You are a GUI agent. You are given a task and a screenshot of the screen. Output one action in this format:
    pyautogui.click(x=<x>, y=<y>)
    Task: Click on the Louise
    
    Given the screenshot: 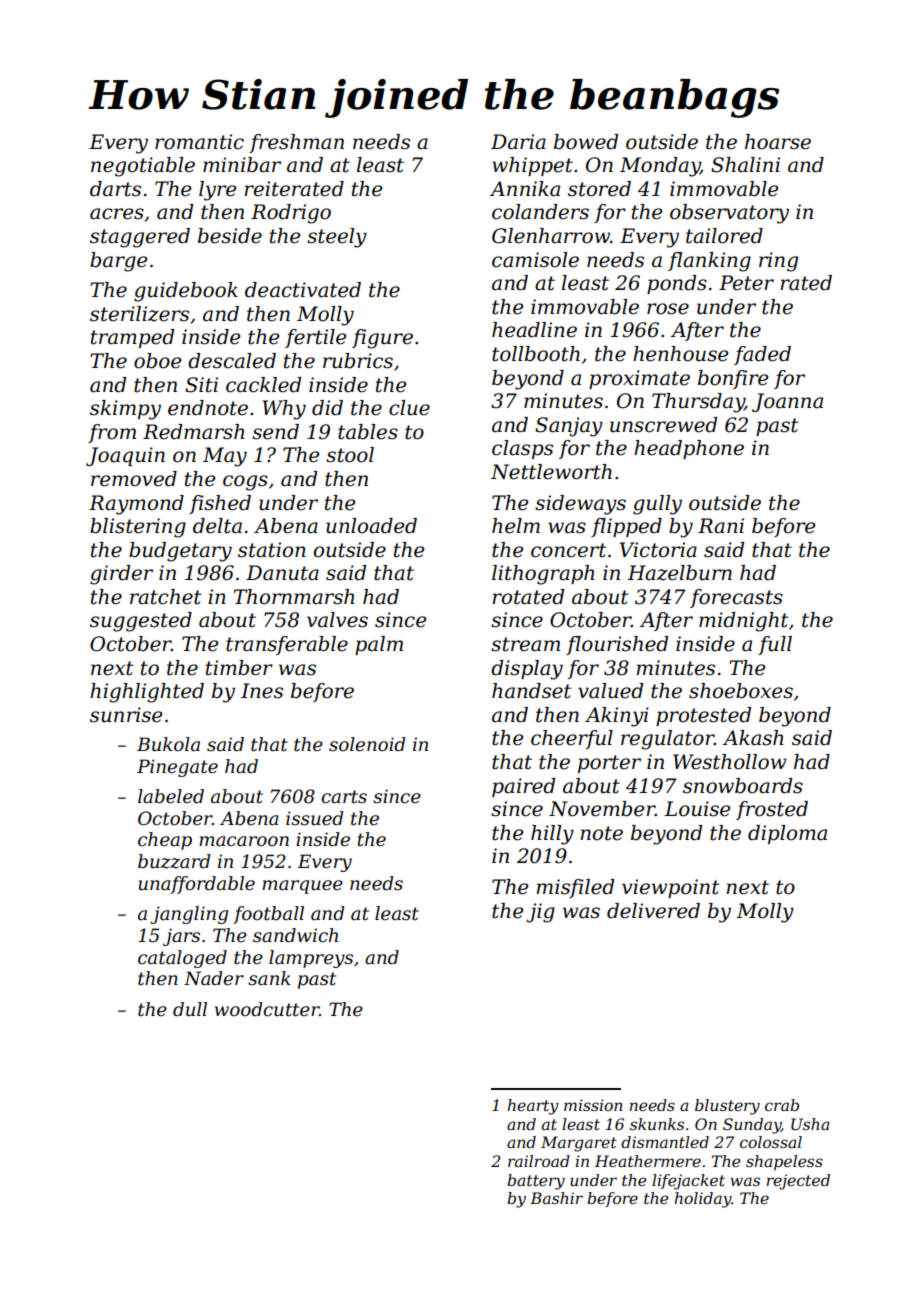 What is the action you would take?
    pyautogui.click(x=697, y=809)
